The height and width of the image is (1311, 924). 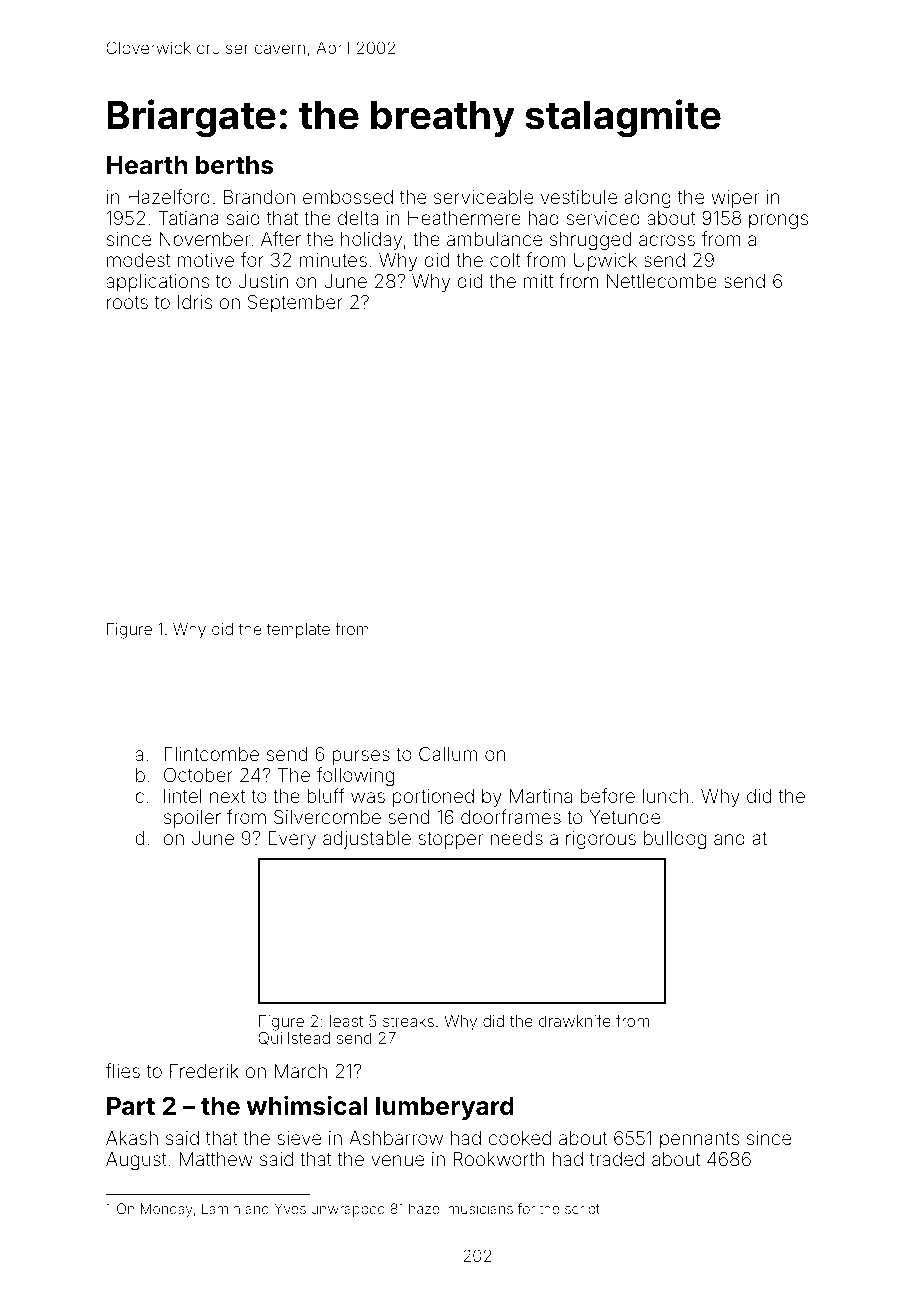 What do you see at coordinates (195, 302) in the image?
I see `Idris` at bounding box center [195, 302].
